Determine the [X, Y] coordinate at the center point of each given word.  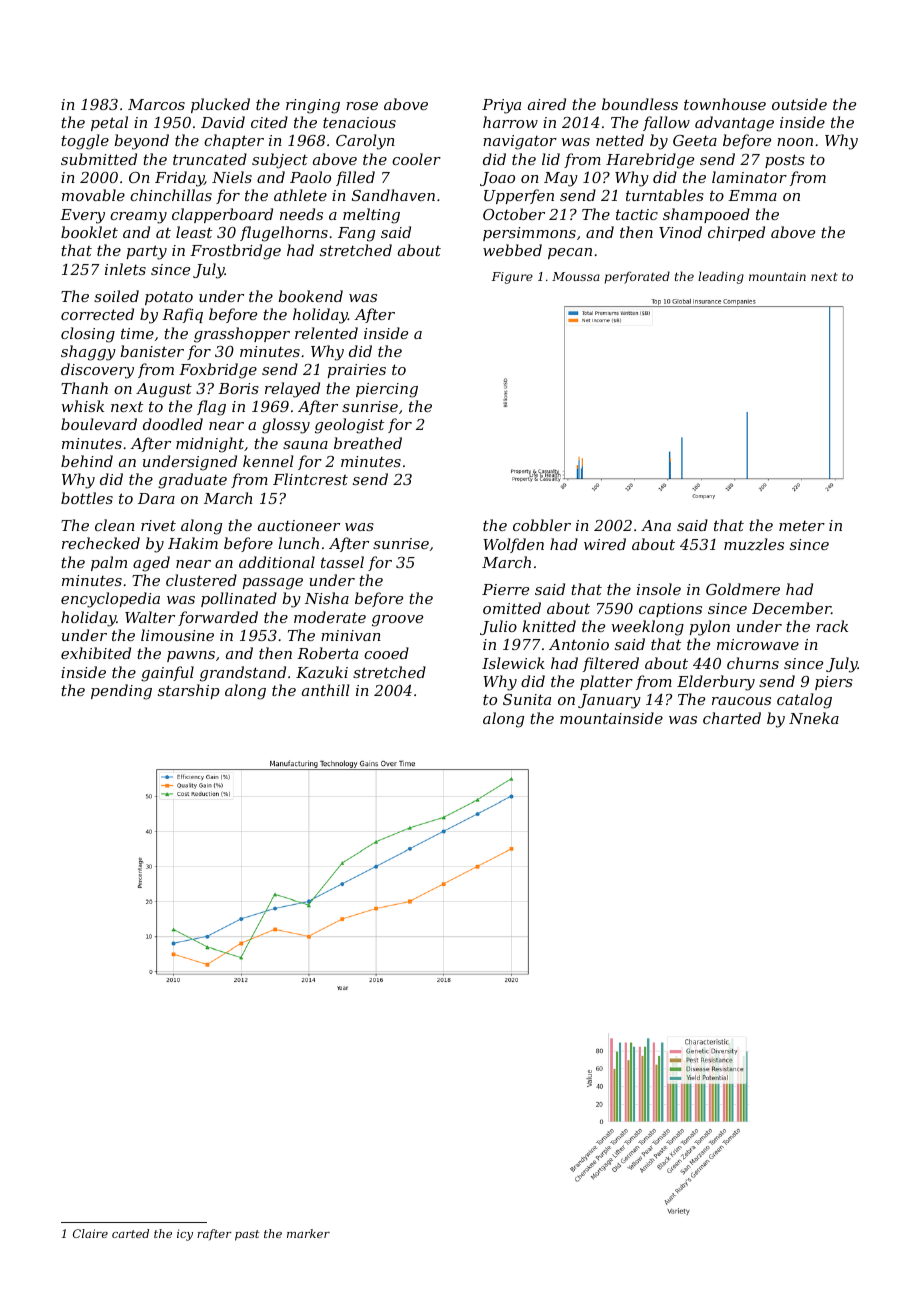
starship [189, 691]
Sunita [527, 699]
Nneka [814, 718]
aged [151, 564]
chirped [736, 233]
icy [185, 1235]
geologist [349, 426]
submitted [99, 159]
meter [802, 525]
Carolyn [365, 142]
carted [130, 1233]
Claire [90, 1233]
